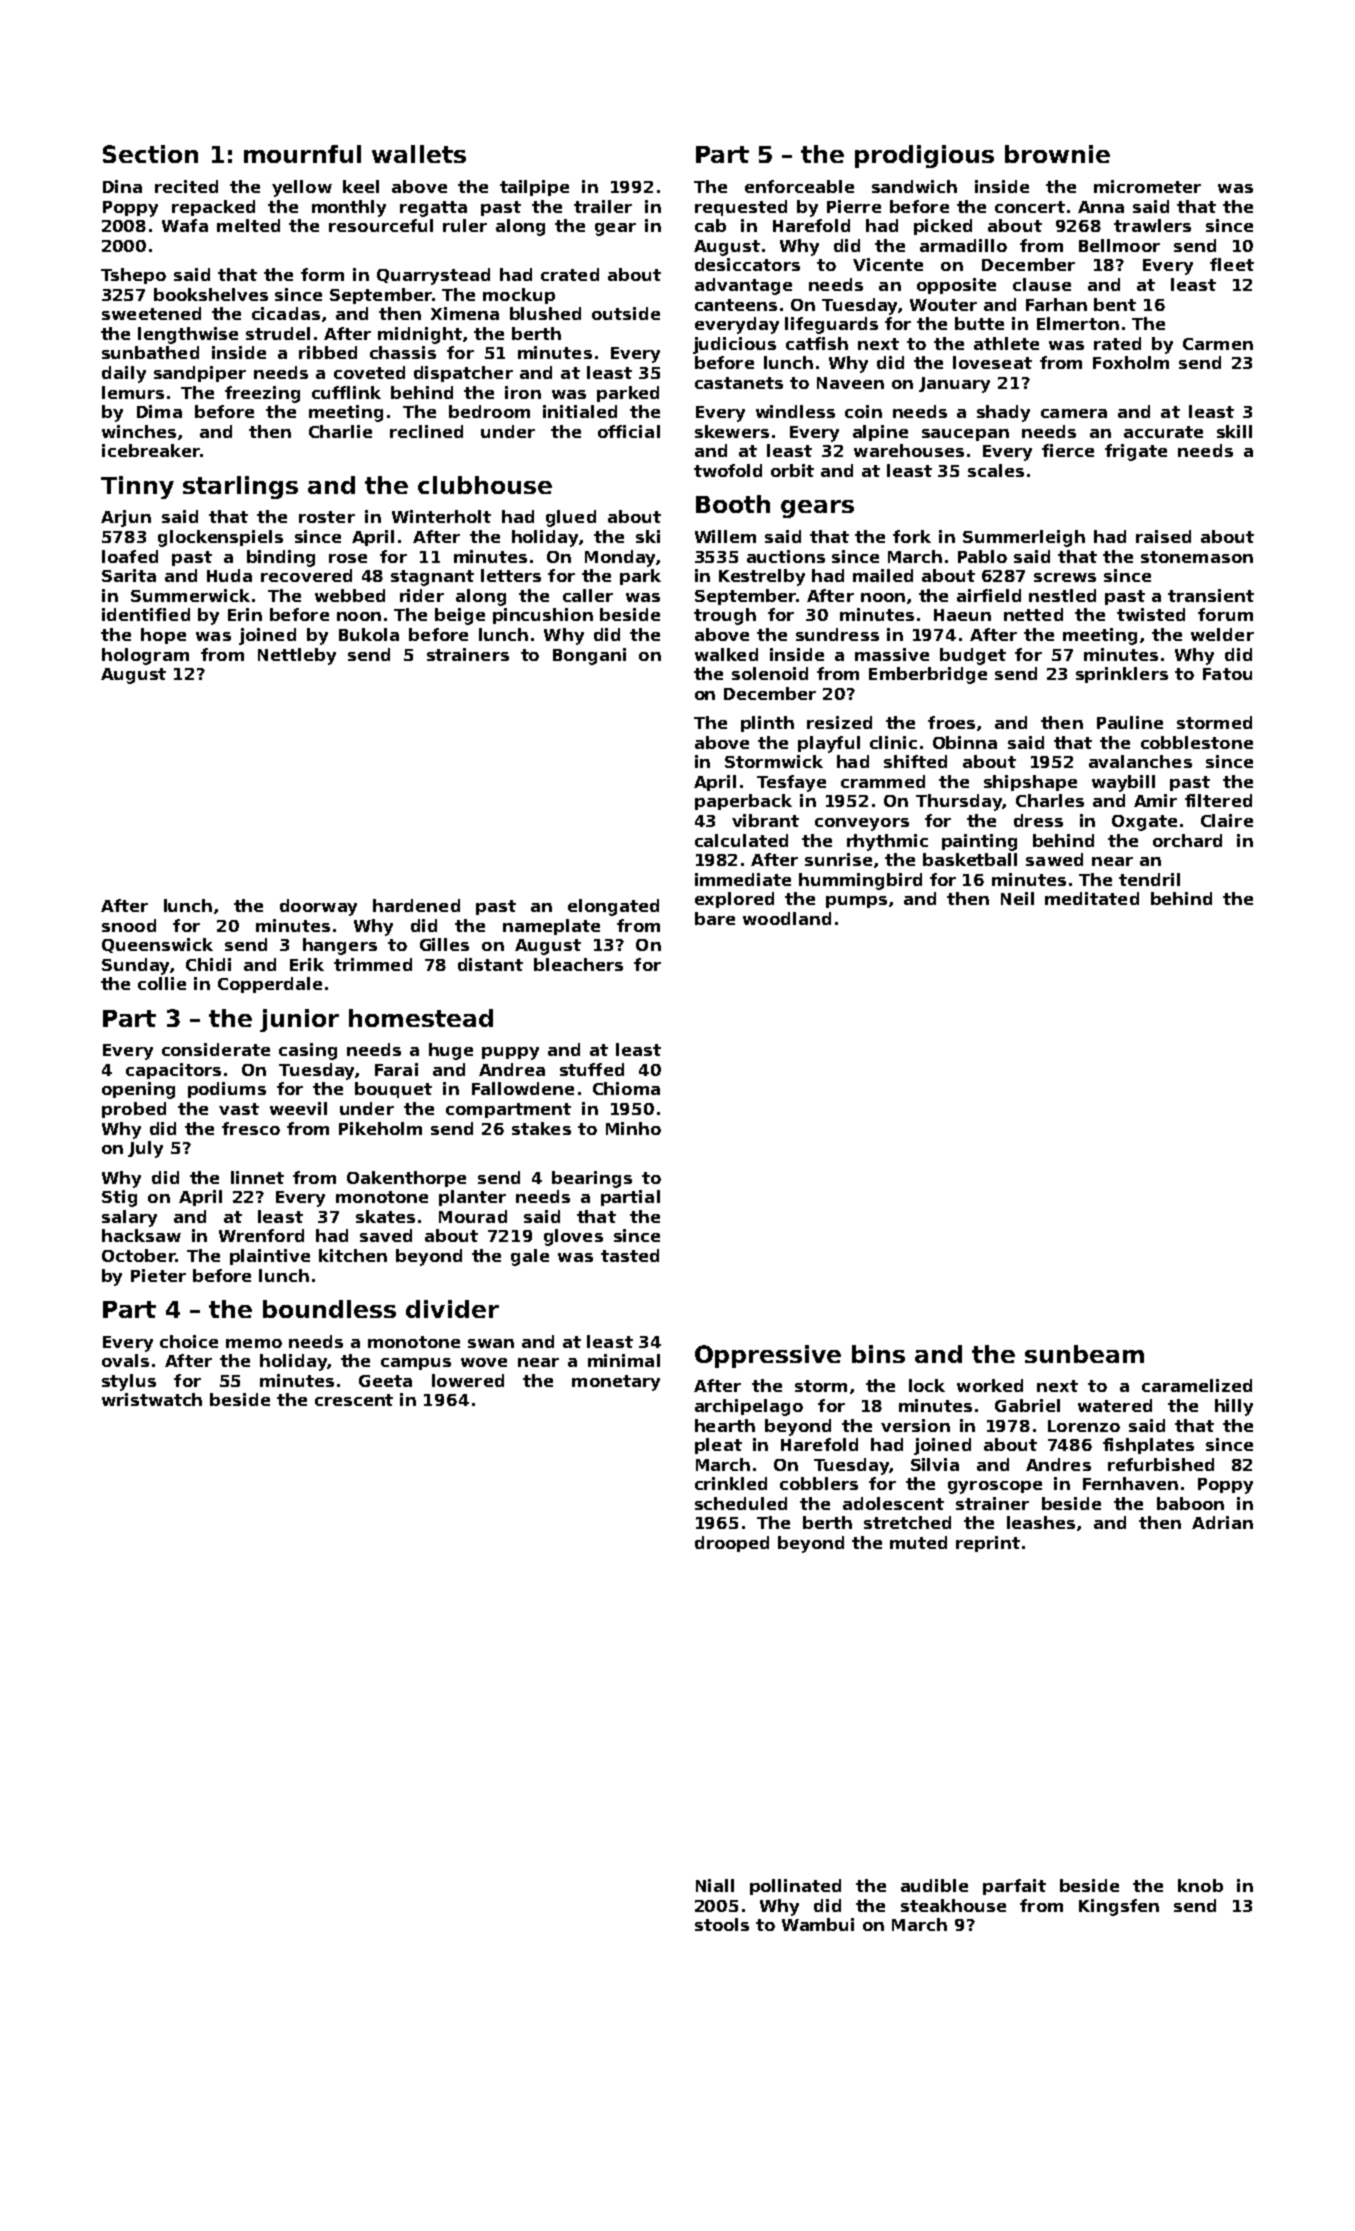 The image size is (1355, 2231). What do you see at coordinates (152, 1399) in the screenshot?
I see `wristwatch` at bounding box center [152, 1399].
